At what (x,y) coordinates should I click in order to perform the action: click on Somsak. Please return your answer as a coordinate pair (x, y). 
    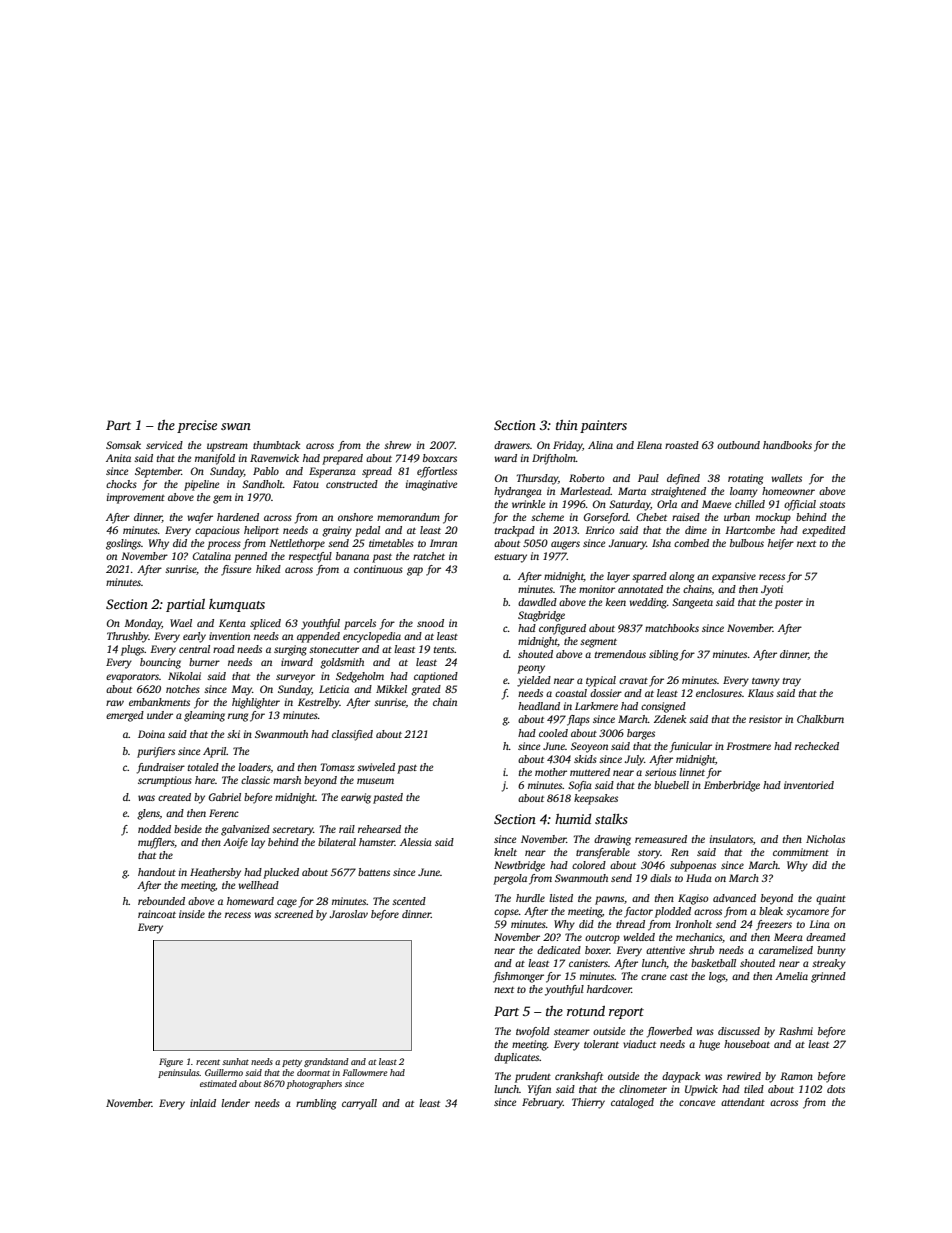
    Looking at the image, I should click on (123, 445).
